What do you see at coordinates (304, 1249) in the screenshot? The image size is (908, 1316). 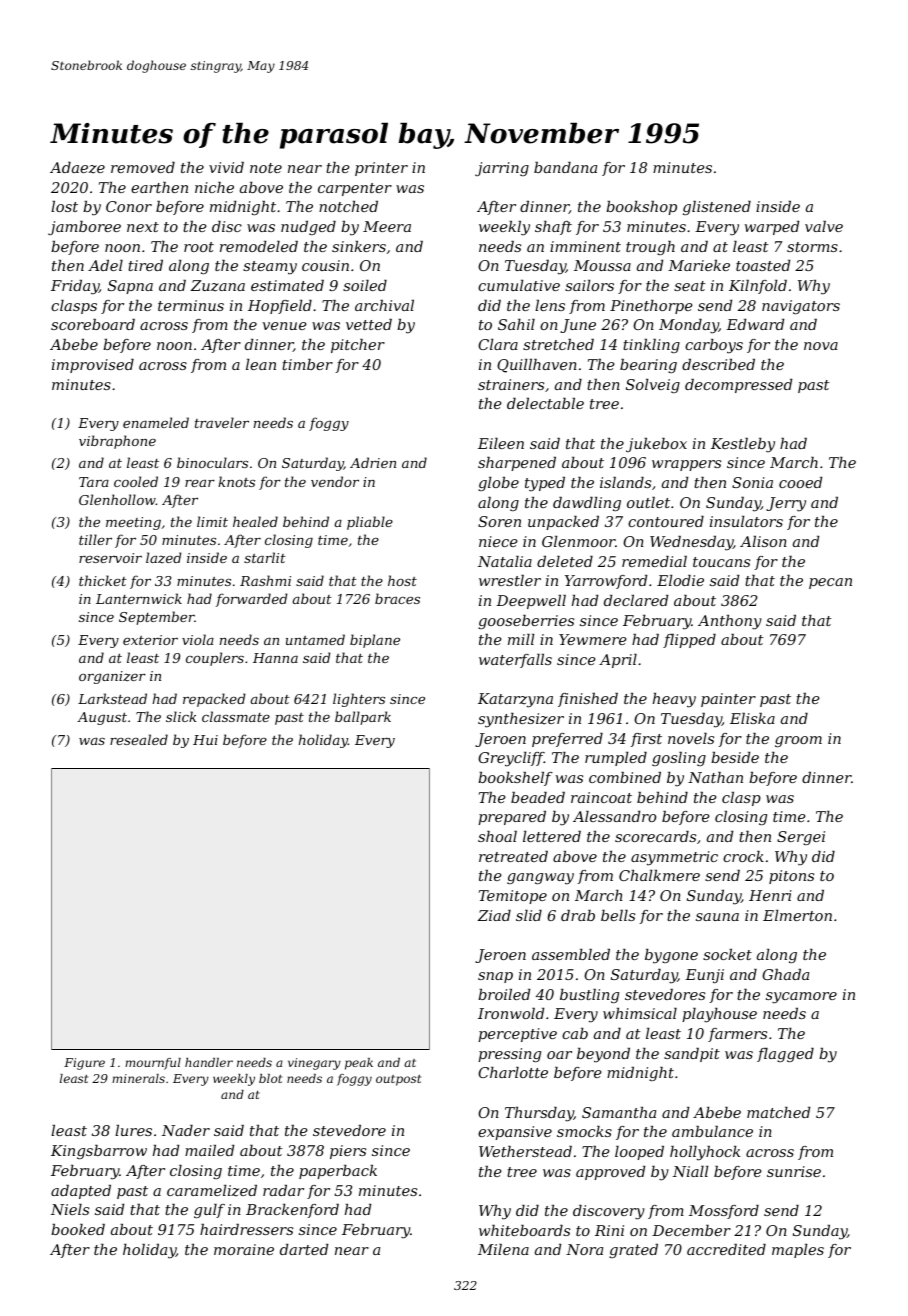 I see `darted` at bounding box center [304, 1249].
